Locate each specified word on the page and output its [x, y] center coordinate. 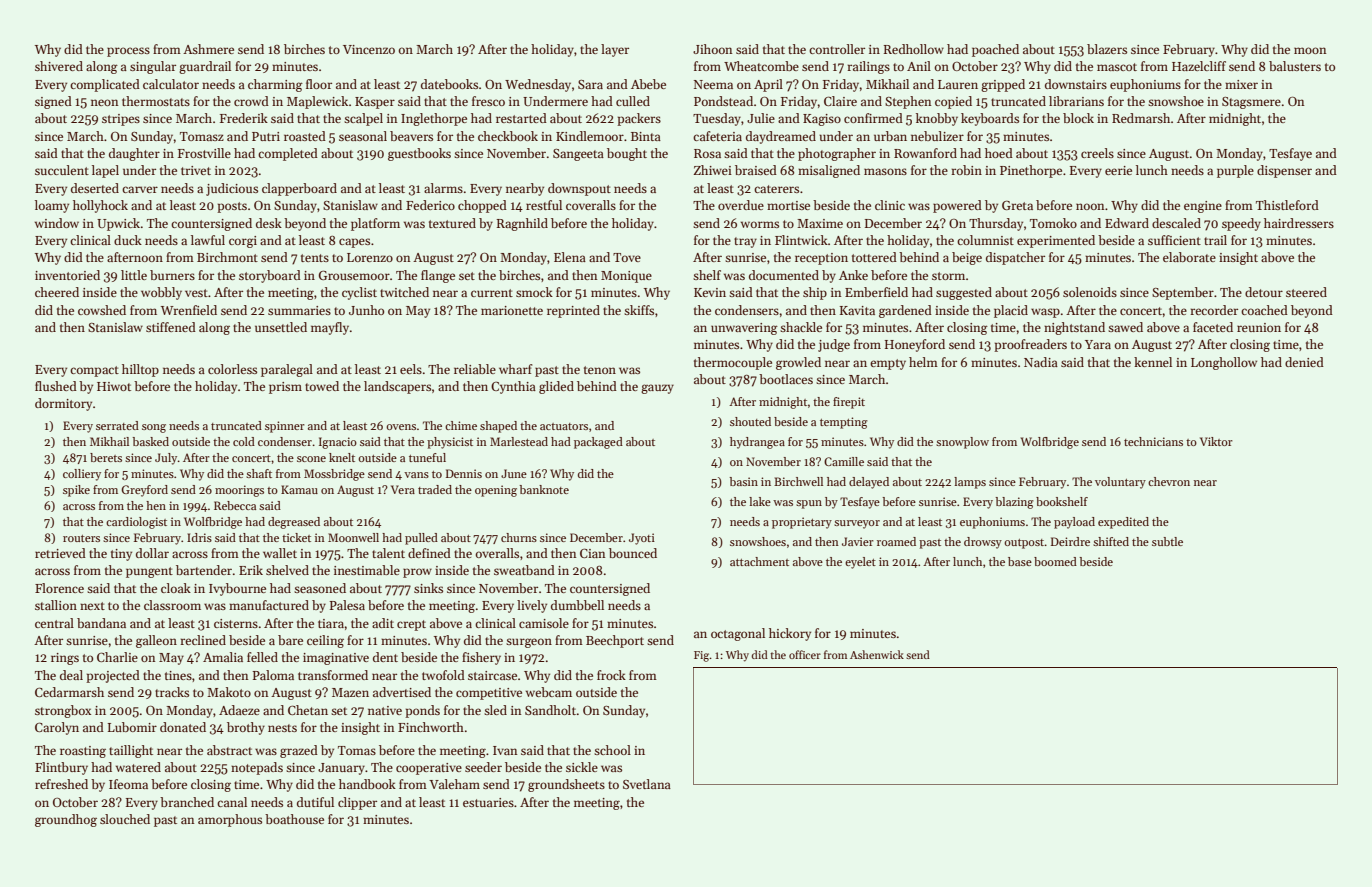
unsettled [281, 327]
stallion [56, 605]
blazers [1107, 49]
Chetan [308, 710]
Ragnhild [522, 224]
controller [837, 49]
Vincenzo [369, 49]
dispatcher [1015, 258]
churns [519, 537]
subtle [1167, 541]
